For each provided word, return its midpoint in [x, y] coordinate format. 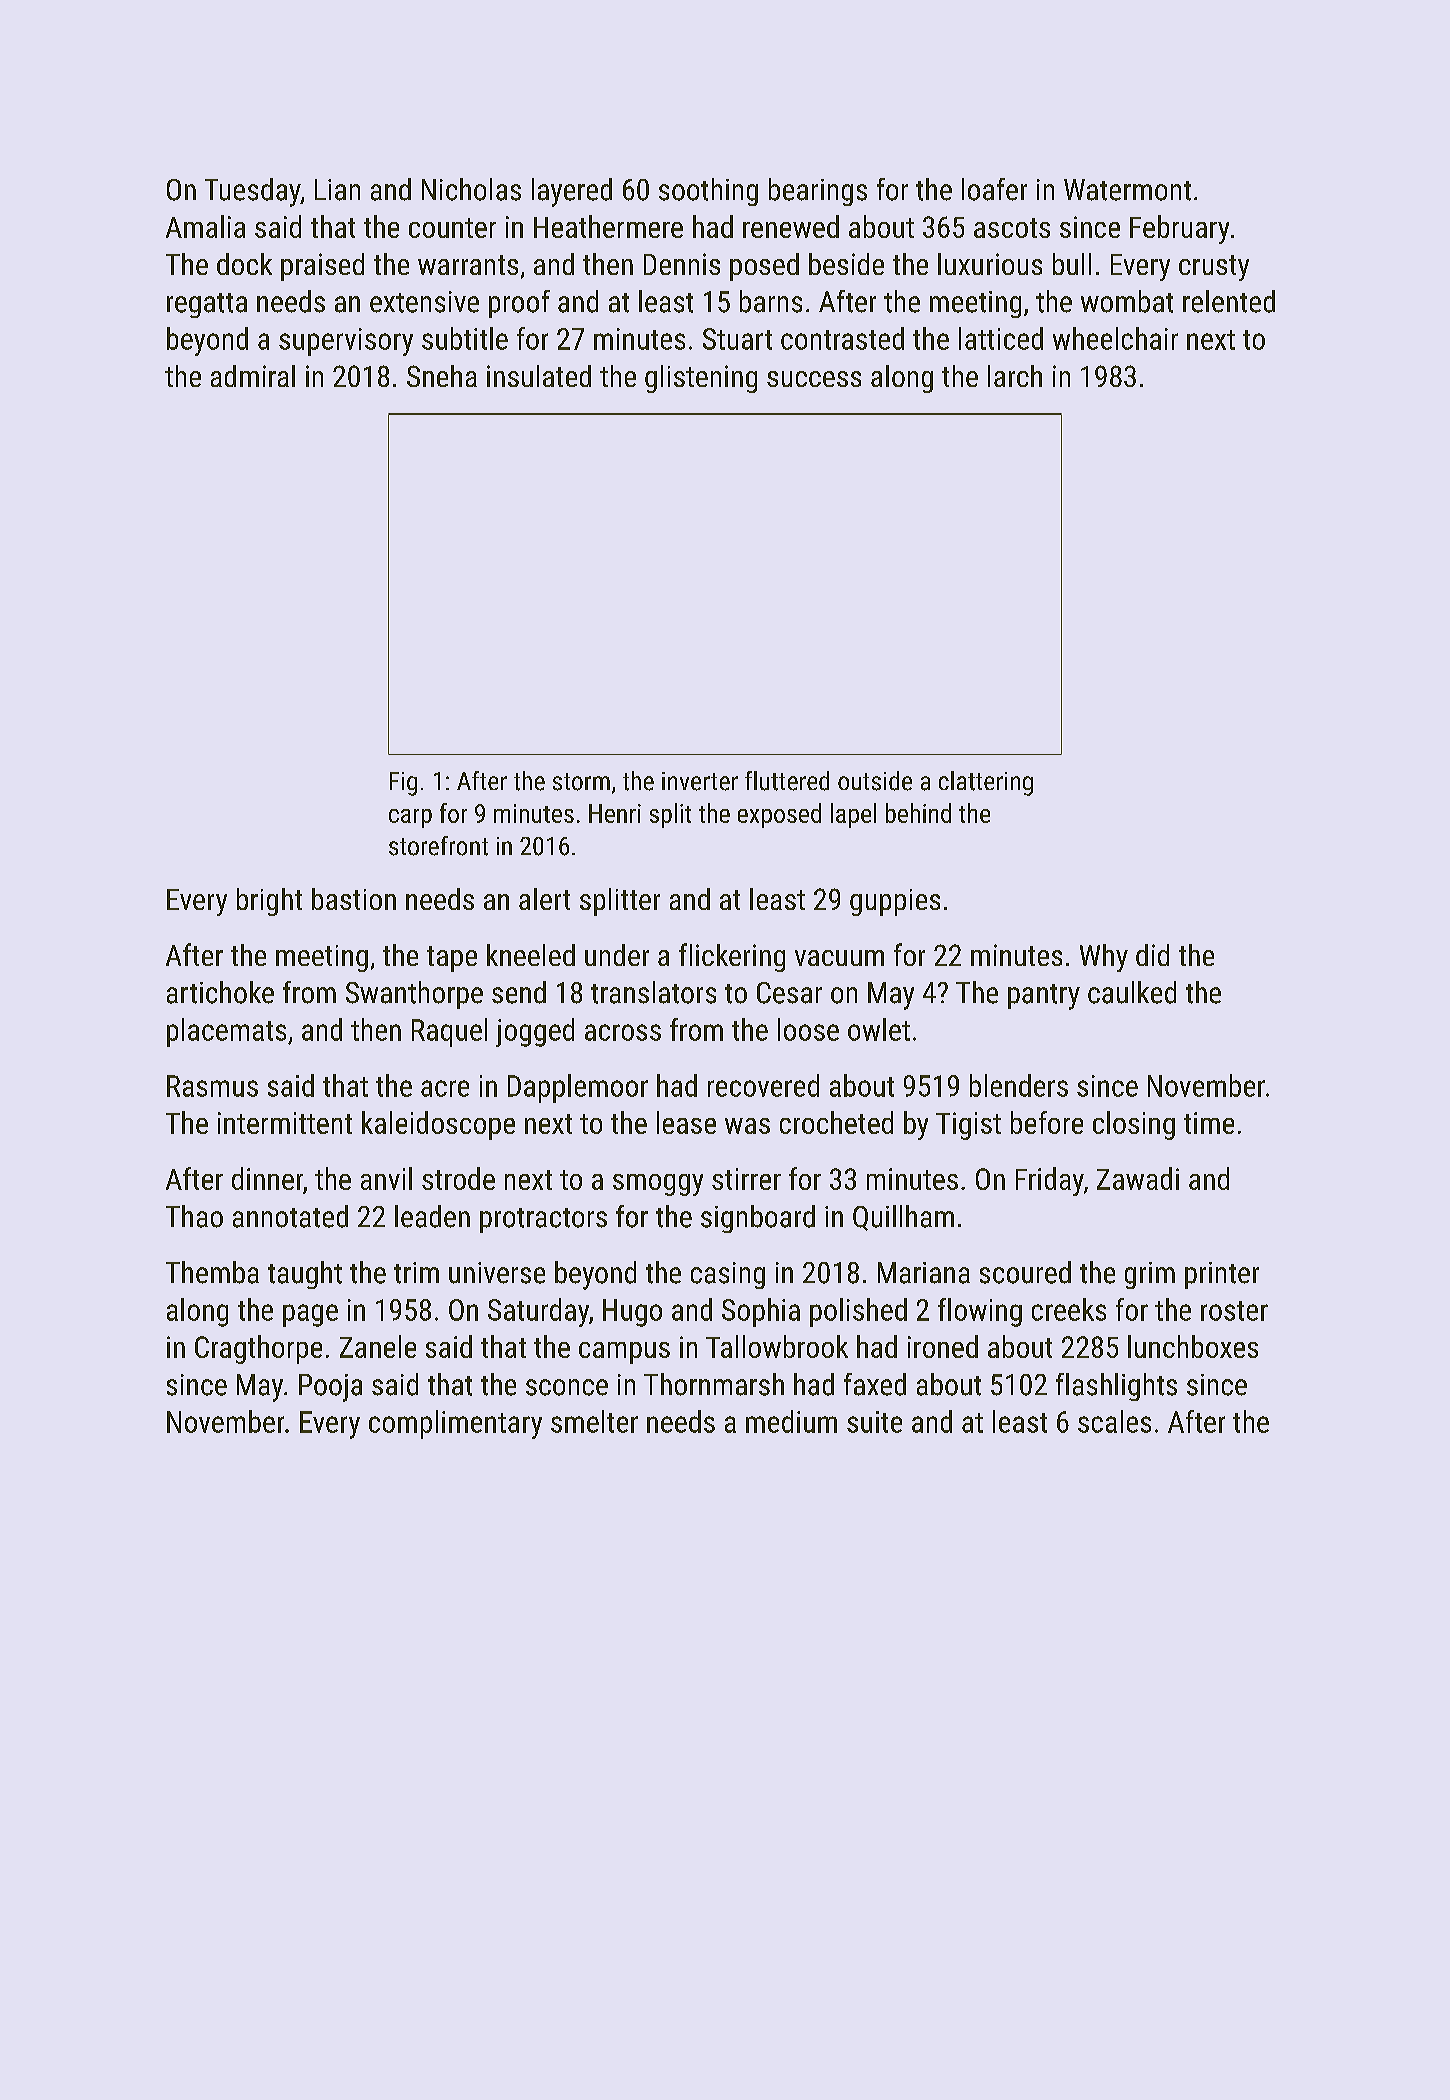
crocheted [836, 1122]
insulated [539, 376]
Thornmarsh [714, 1384]
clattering [986, 783]
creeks [1069, 1309]
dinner [267, 1178]
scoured [1025, 1272]
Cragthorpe [258, 1349]
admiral [253, 376]
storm [581, 782]
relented [1229, 301]
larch [1015, 376]
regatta [207, 305]
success [814, 379]
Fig [403, 784]
